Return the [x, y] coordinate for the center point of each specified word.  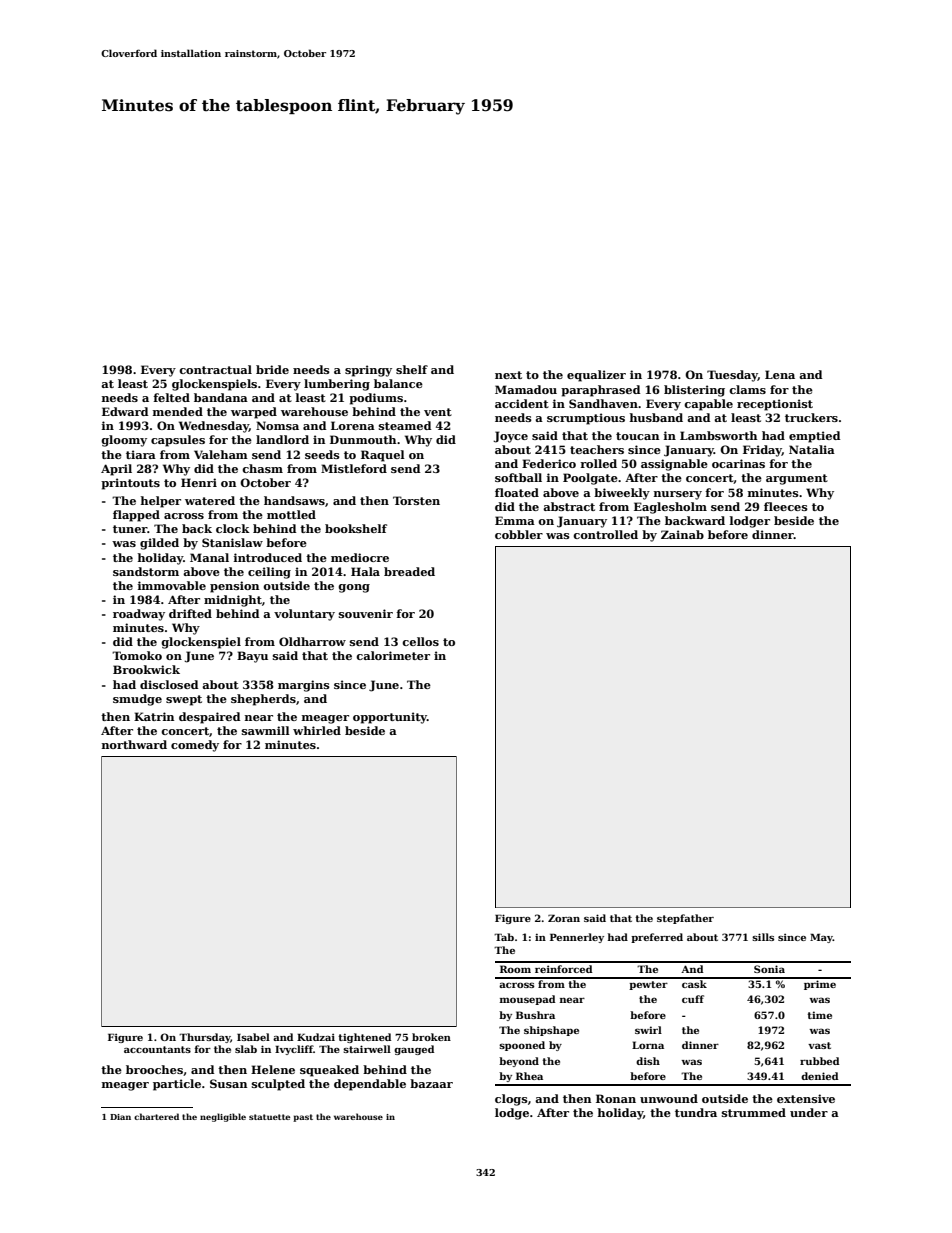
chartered [156, 1116]
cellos [420, 641]
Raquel [383, 456]
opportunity [390, 718]
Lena [780, 374]
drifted [190, 613]
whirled [317, 730]
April [116, 470]
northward [134, 744]
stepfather [685, 919]
